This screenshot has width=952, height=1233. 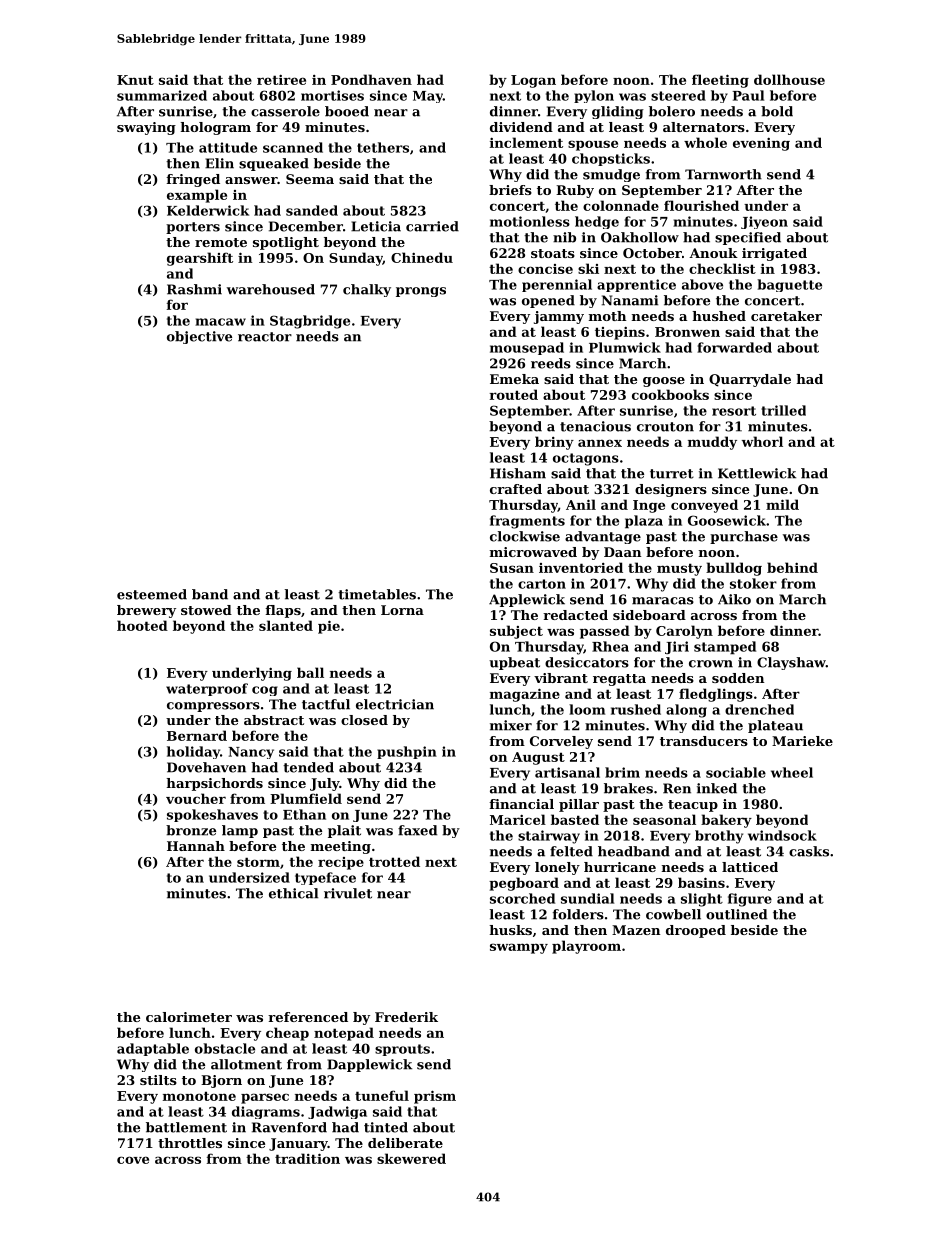 I want to click on carried, so click(x=432, y=226).
